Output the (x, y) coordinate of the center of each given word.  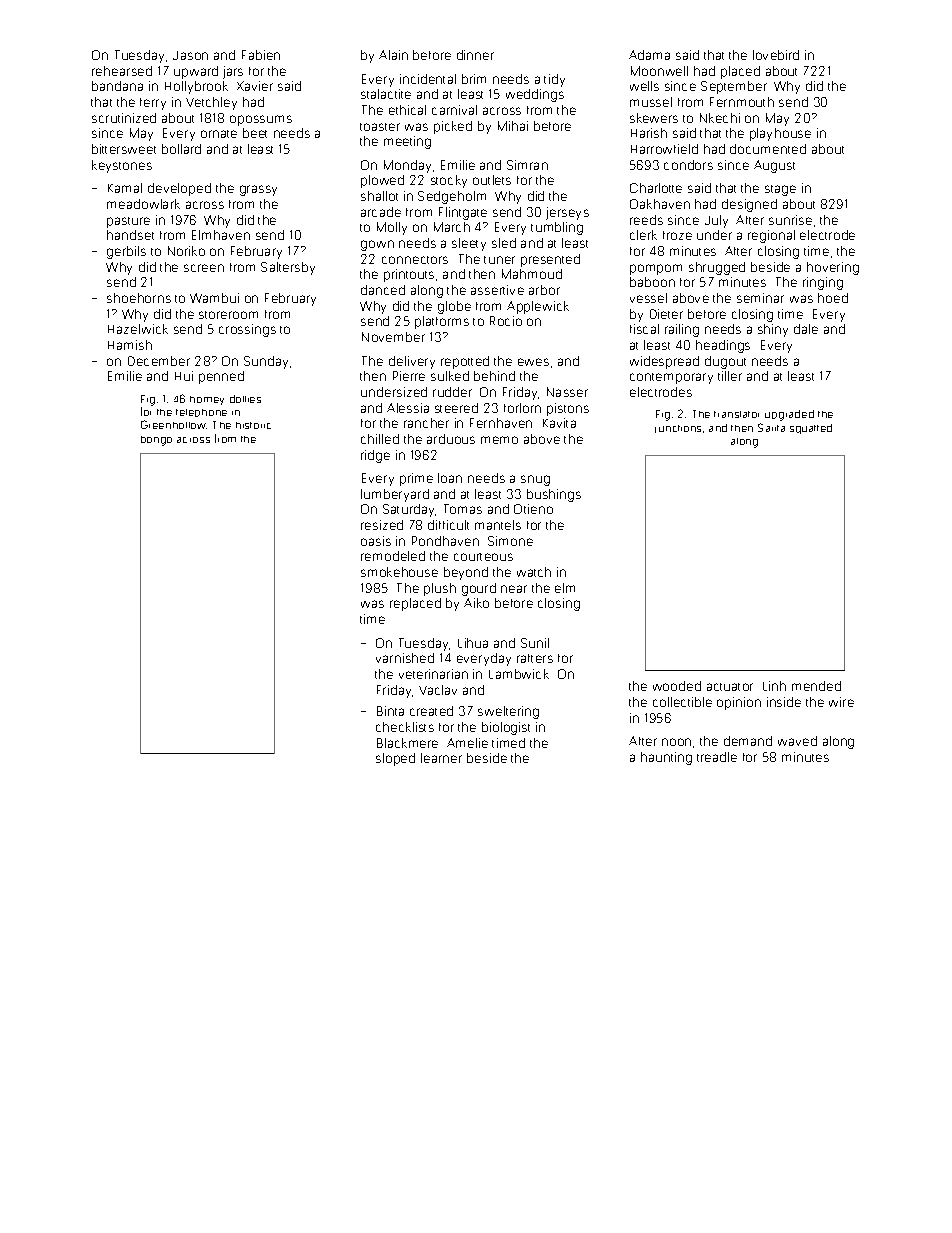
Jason (190, 55)
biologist (506, 728)
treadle (717, 757)
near (514, 589)
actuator (730, 687)
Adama (649, 55)
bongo (156, 441)
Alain (393, 55)
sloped (395, 759)
